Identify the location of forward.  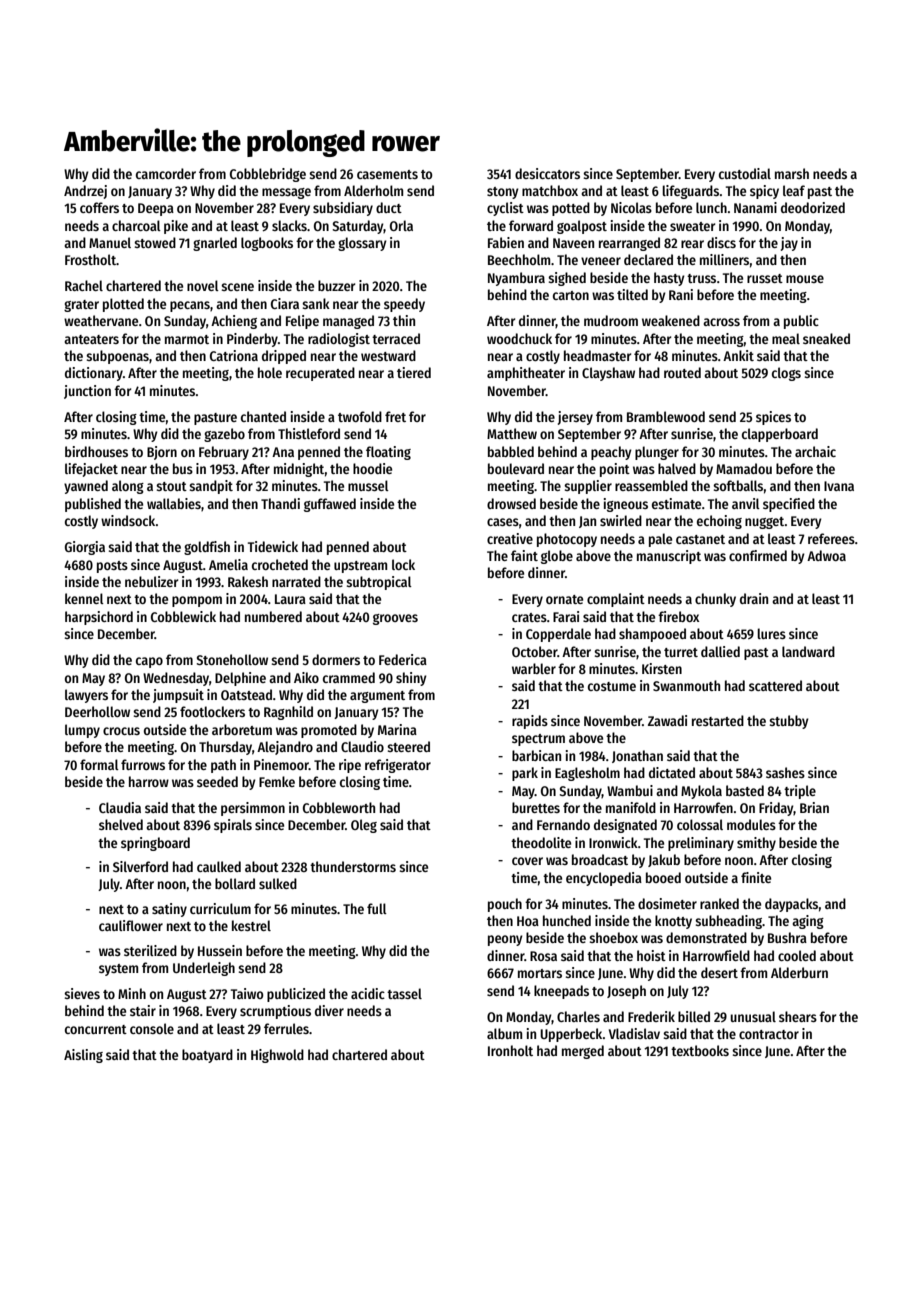
(531, 225).
